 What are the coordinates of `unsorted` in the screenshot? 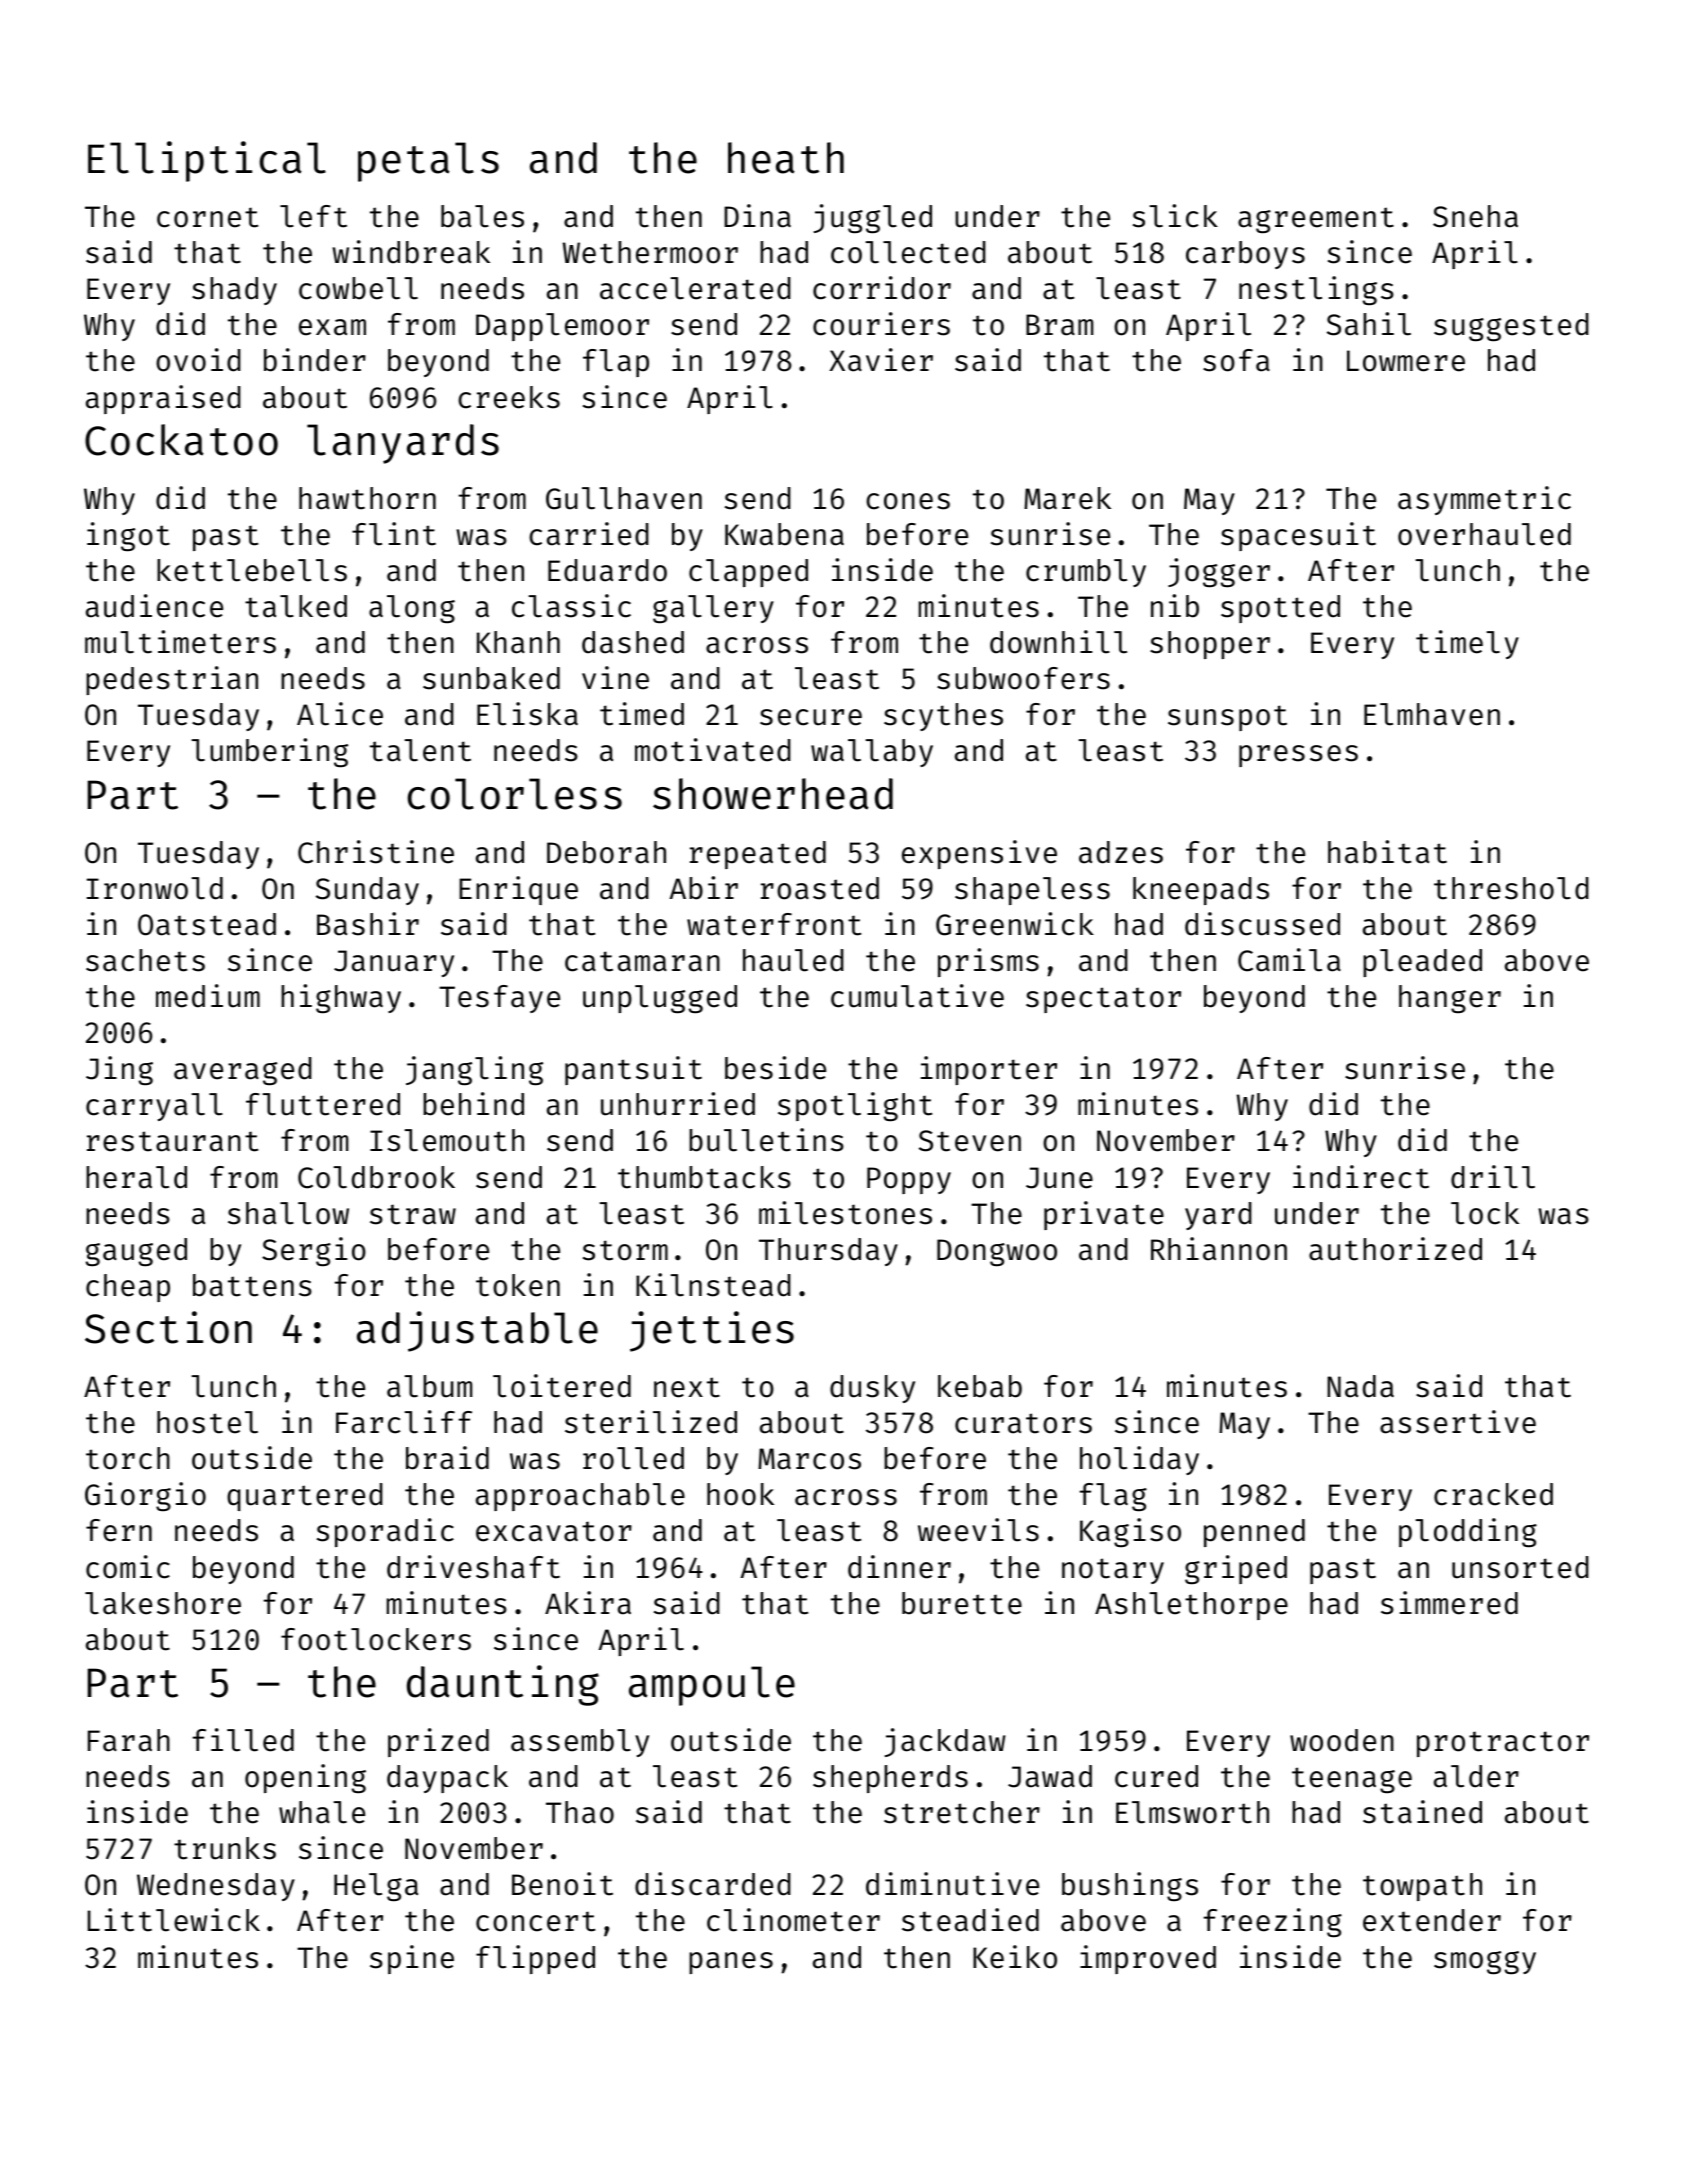 It's located at (1520, 1567).
